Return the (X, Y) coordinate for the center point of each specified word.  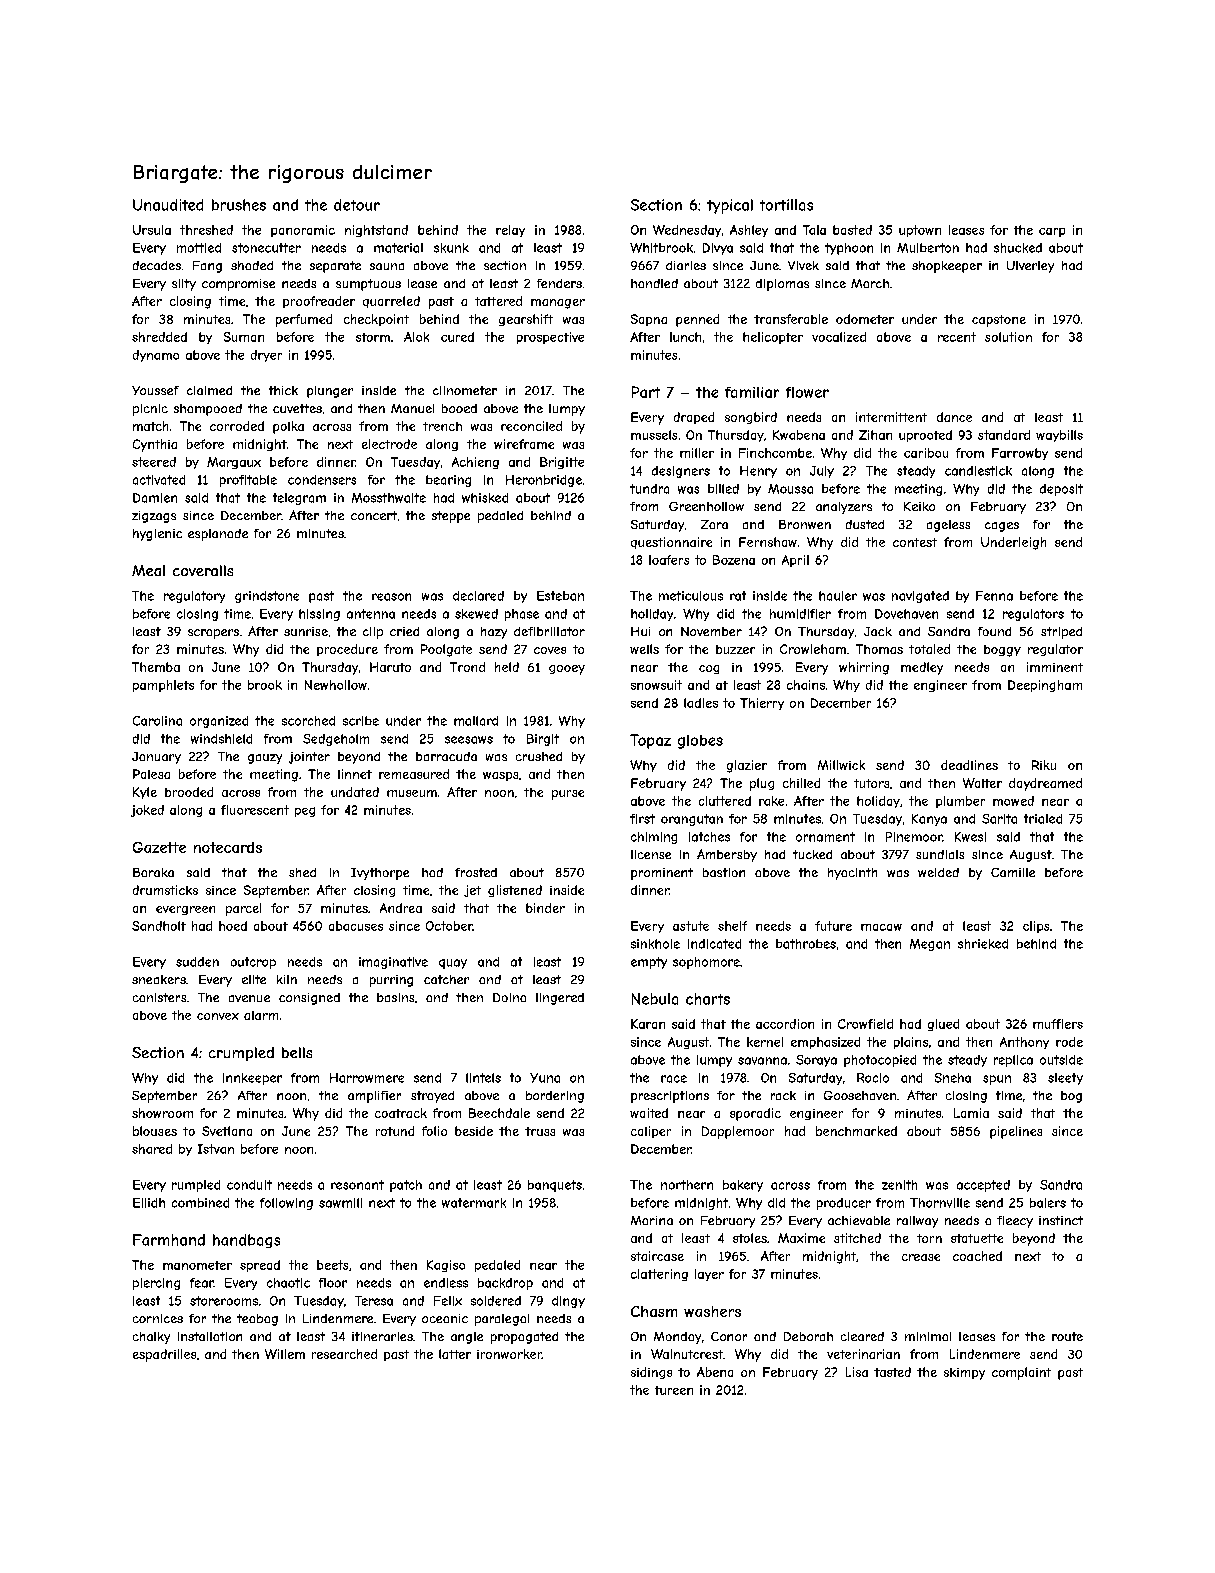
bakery (743, 1186)
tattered (498, 301)
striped (1061, 633)
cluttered (725, 801)
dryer (266, 356)
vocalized (839, 337)
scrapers (213, 634)
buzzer (735, 649)
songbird (751, 418)
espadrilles (164, 1355)
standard (1004, 435)
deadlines (969, 765)
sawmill (340, 1203)
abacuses (356, 926)
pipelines (1016, 1132)
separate (335, 267)
